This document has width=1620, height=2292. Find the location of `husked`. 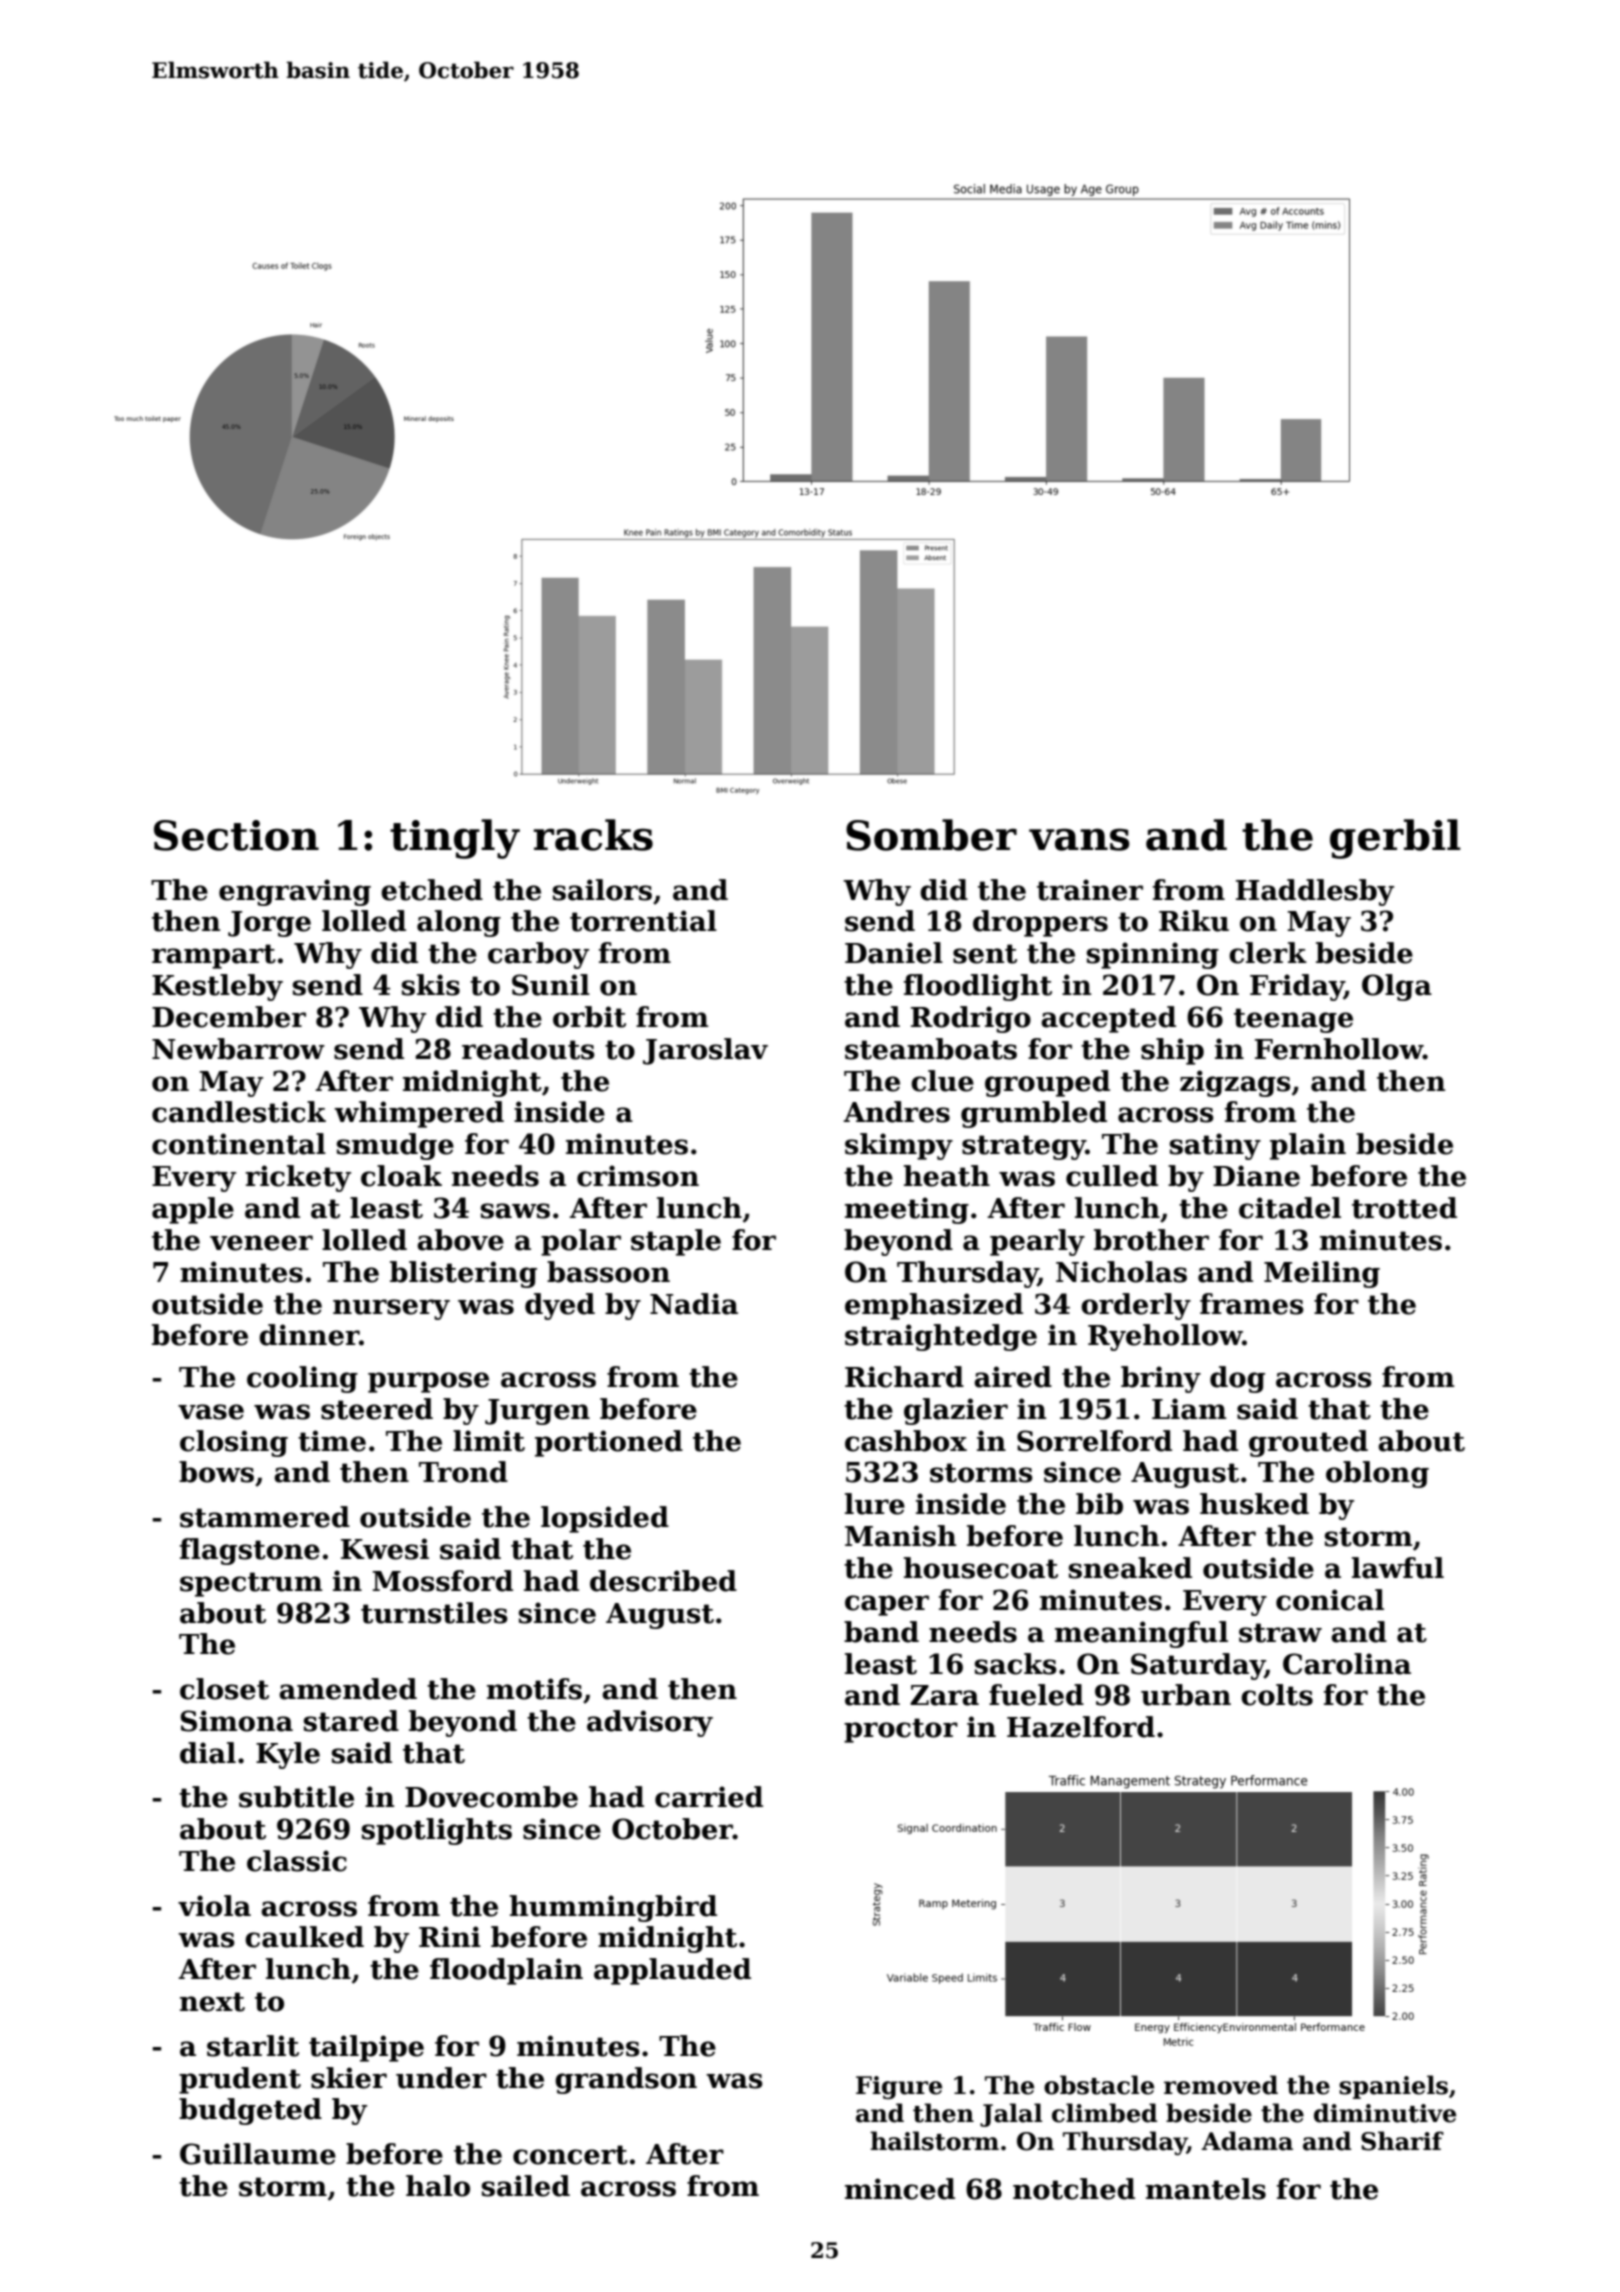

husked is located at coordinates (1254, 1504).
